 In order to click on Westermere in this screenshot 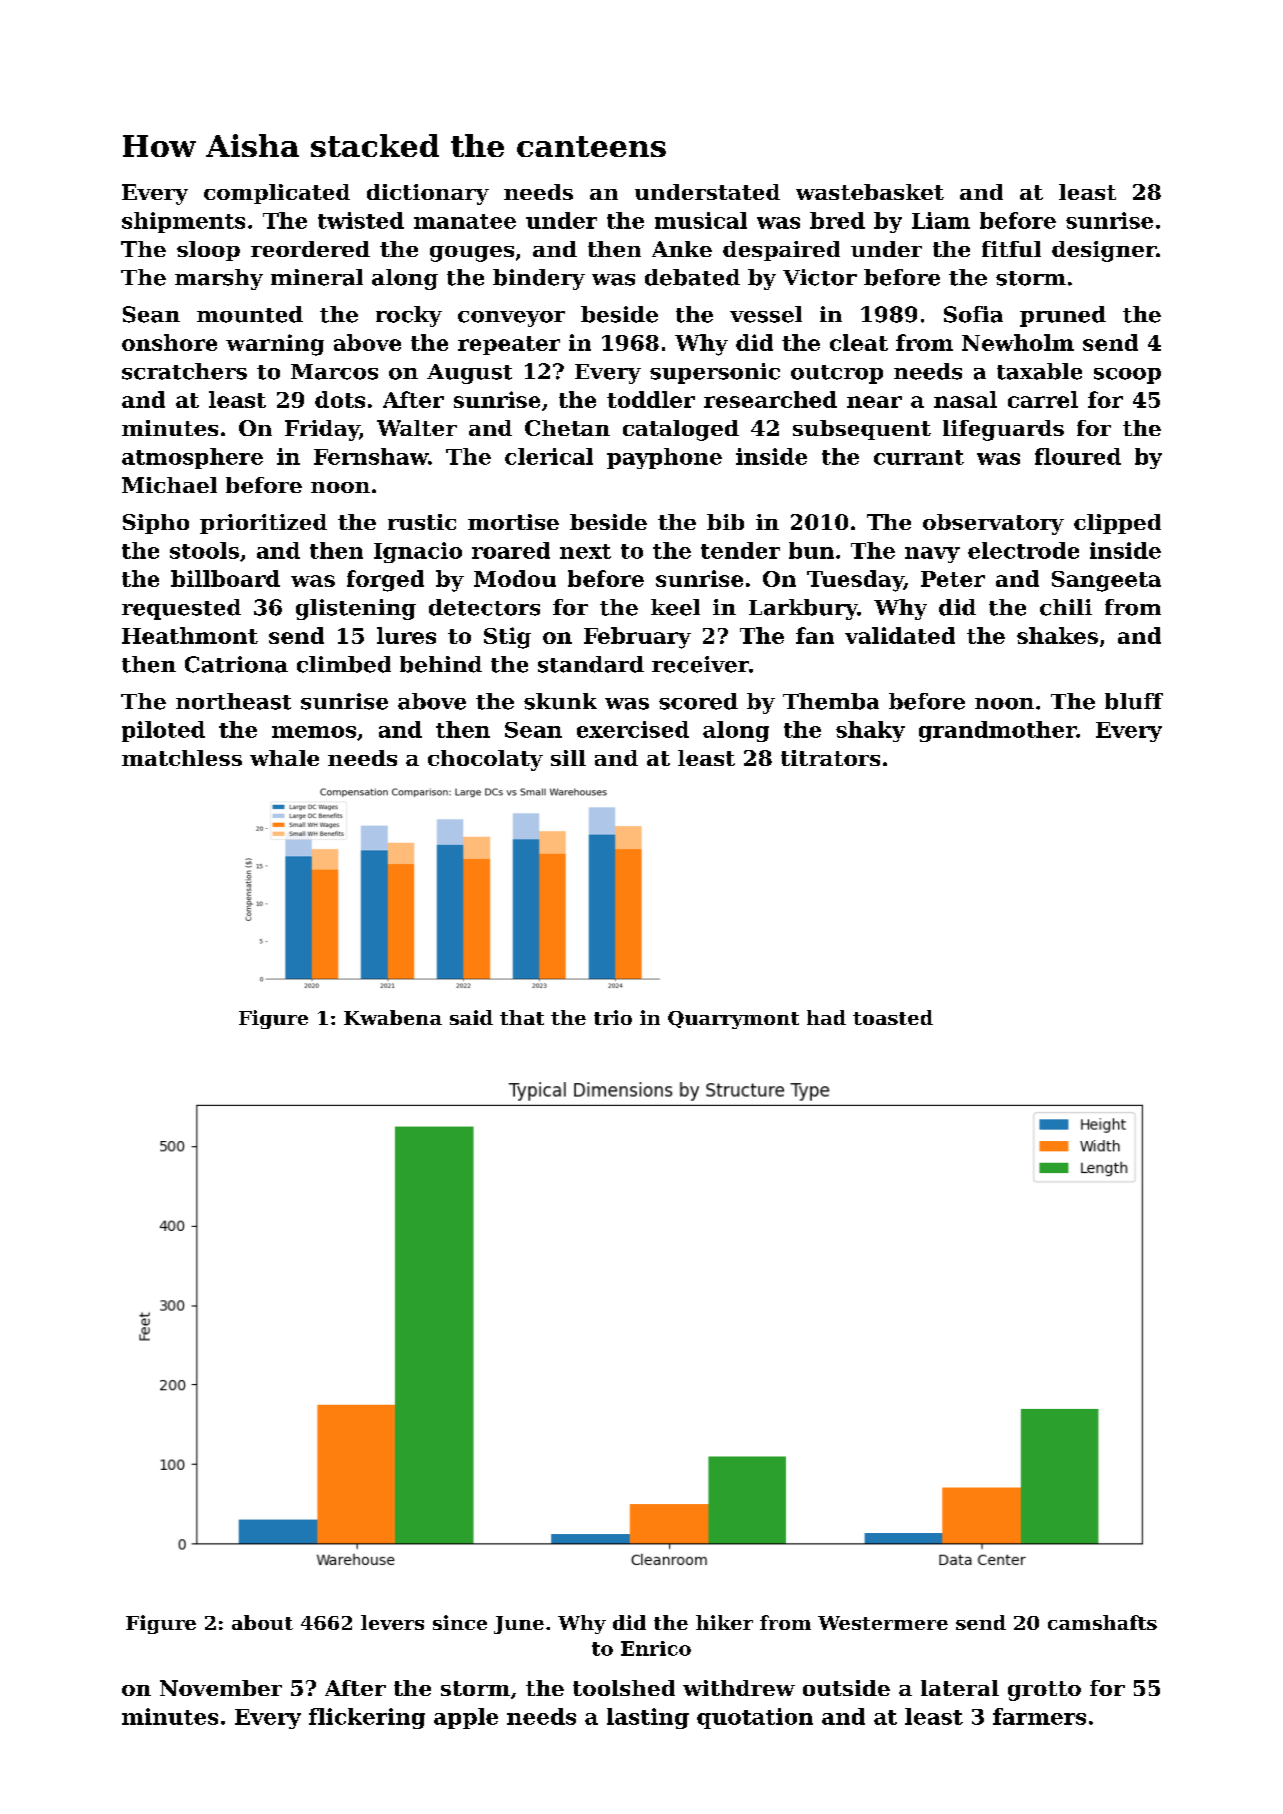, I will do `click(883, 1623)`.
